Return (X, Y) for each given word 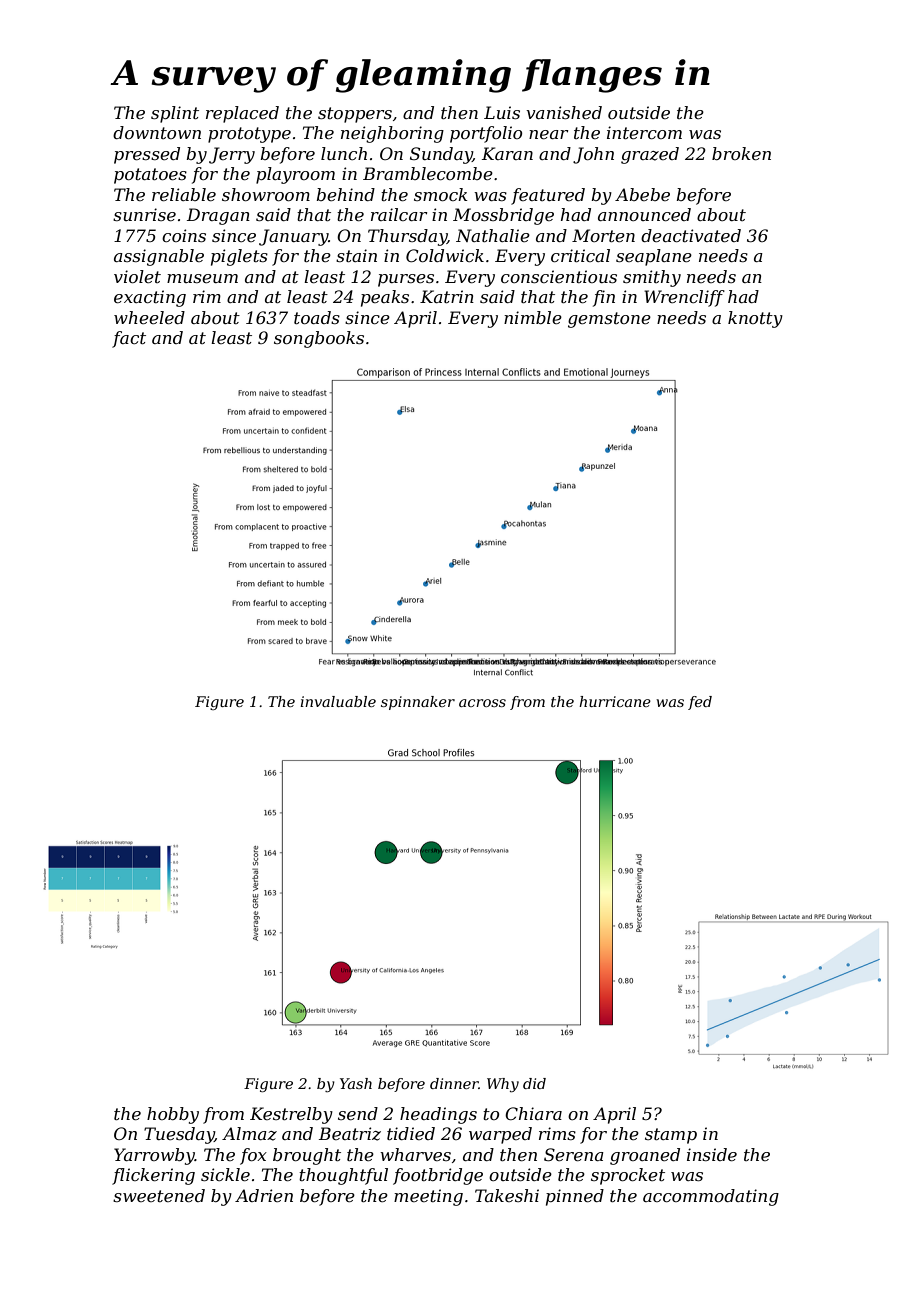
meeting (428, 1197)
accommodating (711, 1197)
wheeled (149, 317)
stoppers (355, 115)
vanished (564, 112)
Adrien (264, 1195)
